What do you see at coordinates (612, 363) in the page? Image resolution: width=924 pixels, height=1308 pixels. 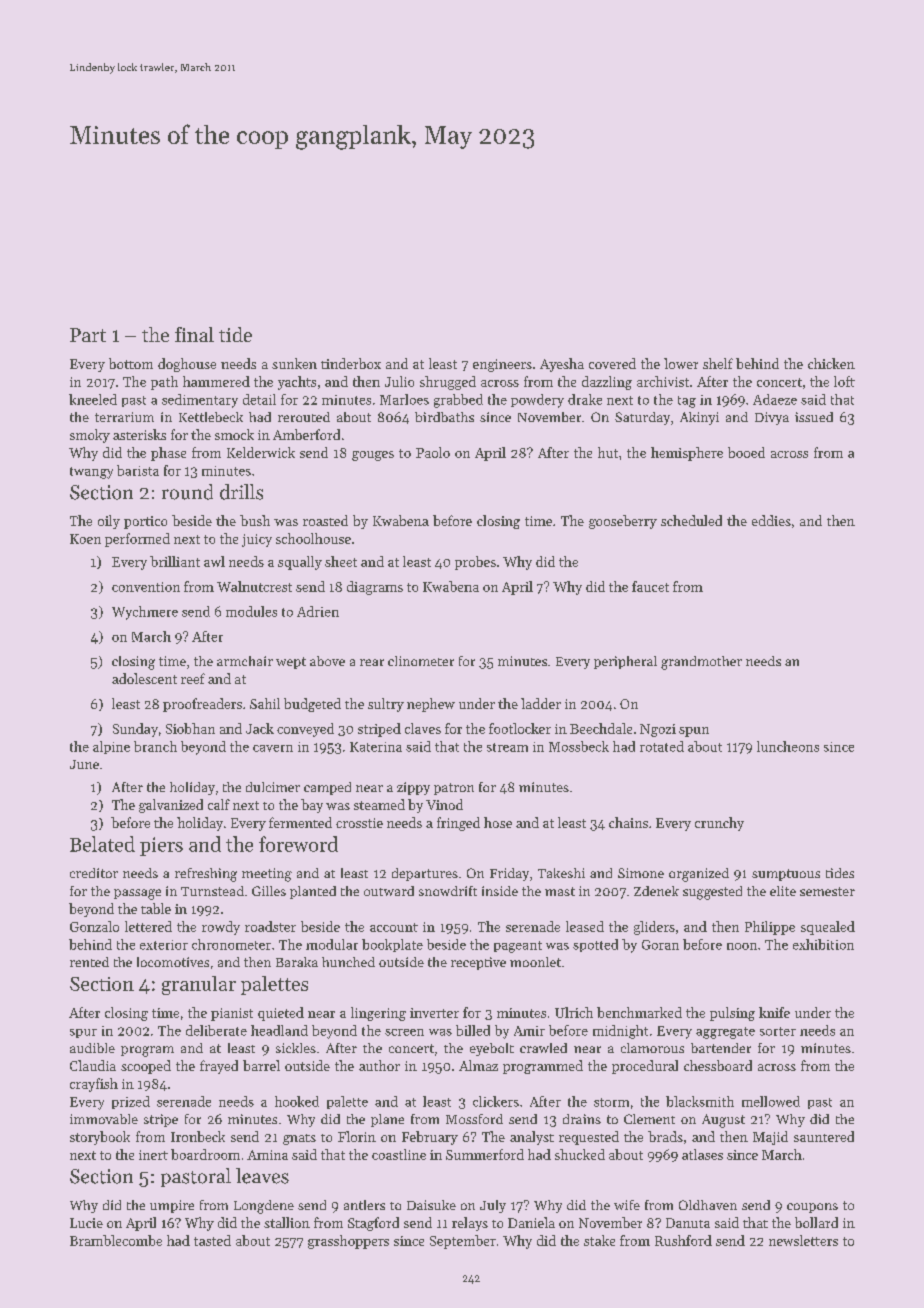 I see `covered` at bounding box center [612, 363].
